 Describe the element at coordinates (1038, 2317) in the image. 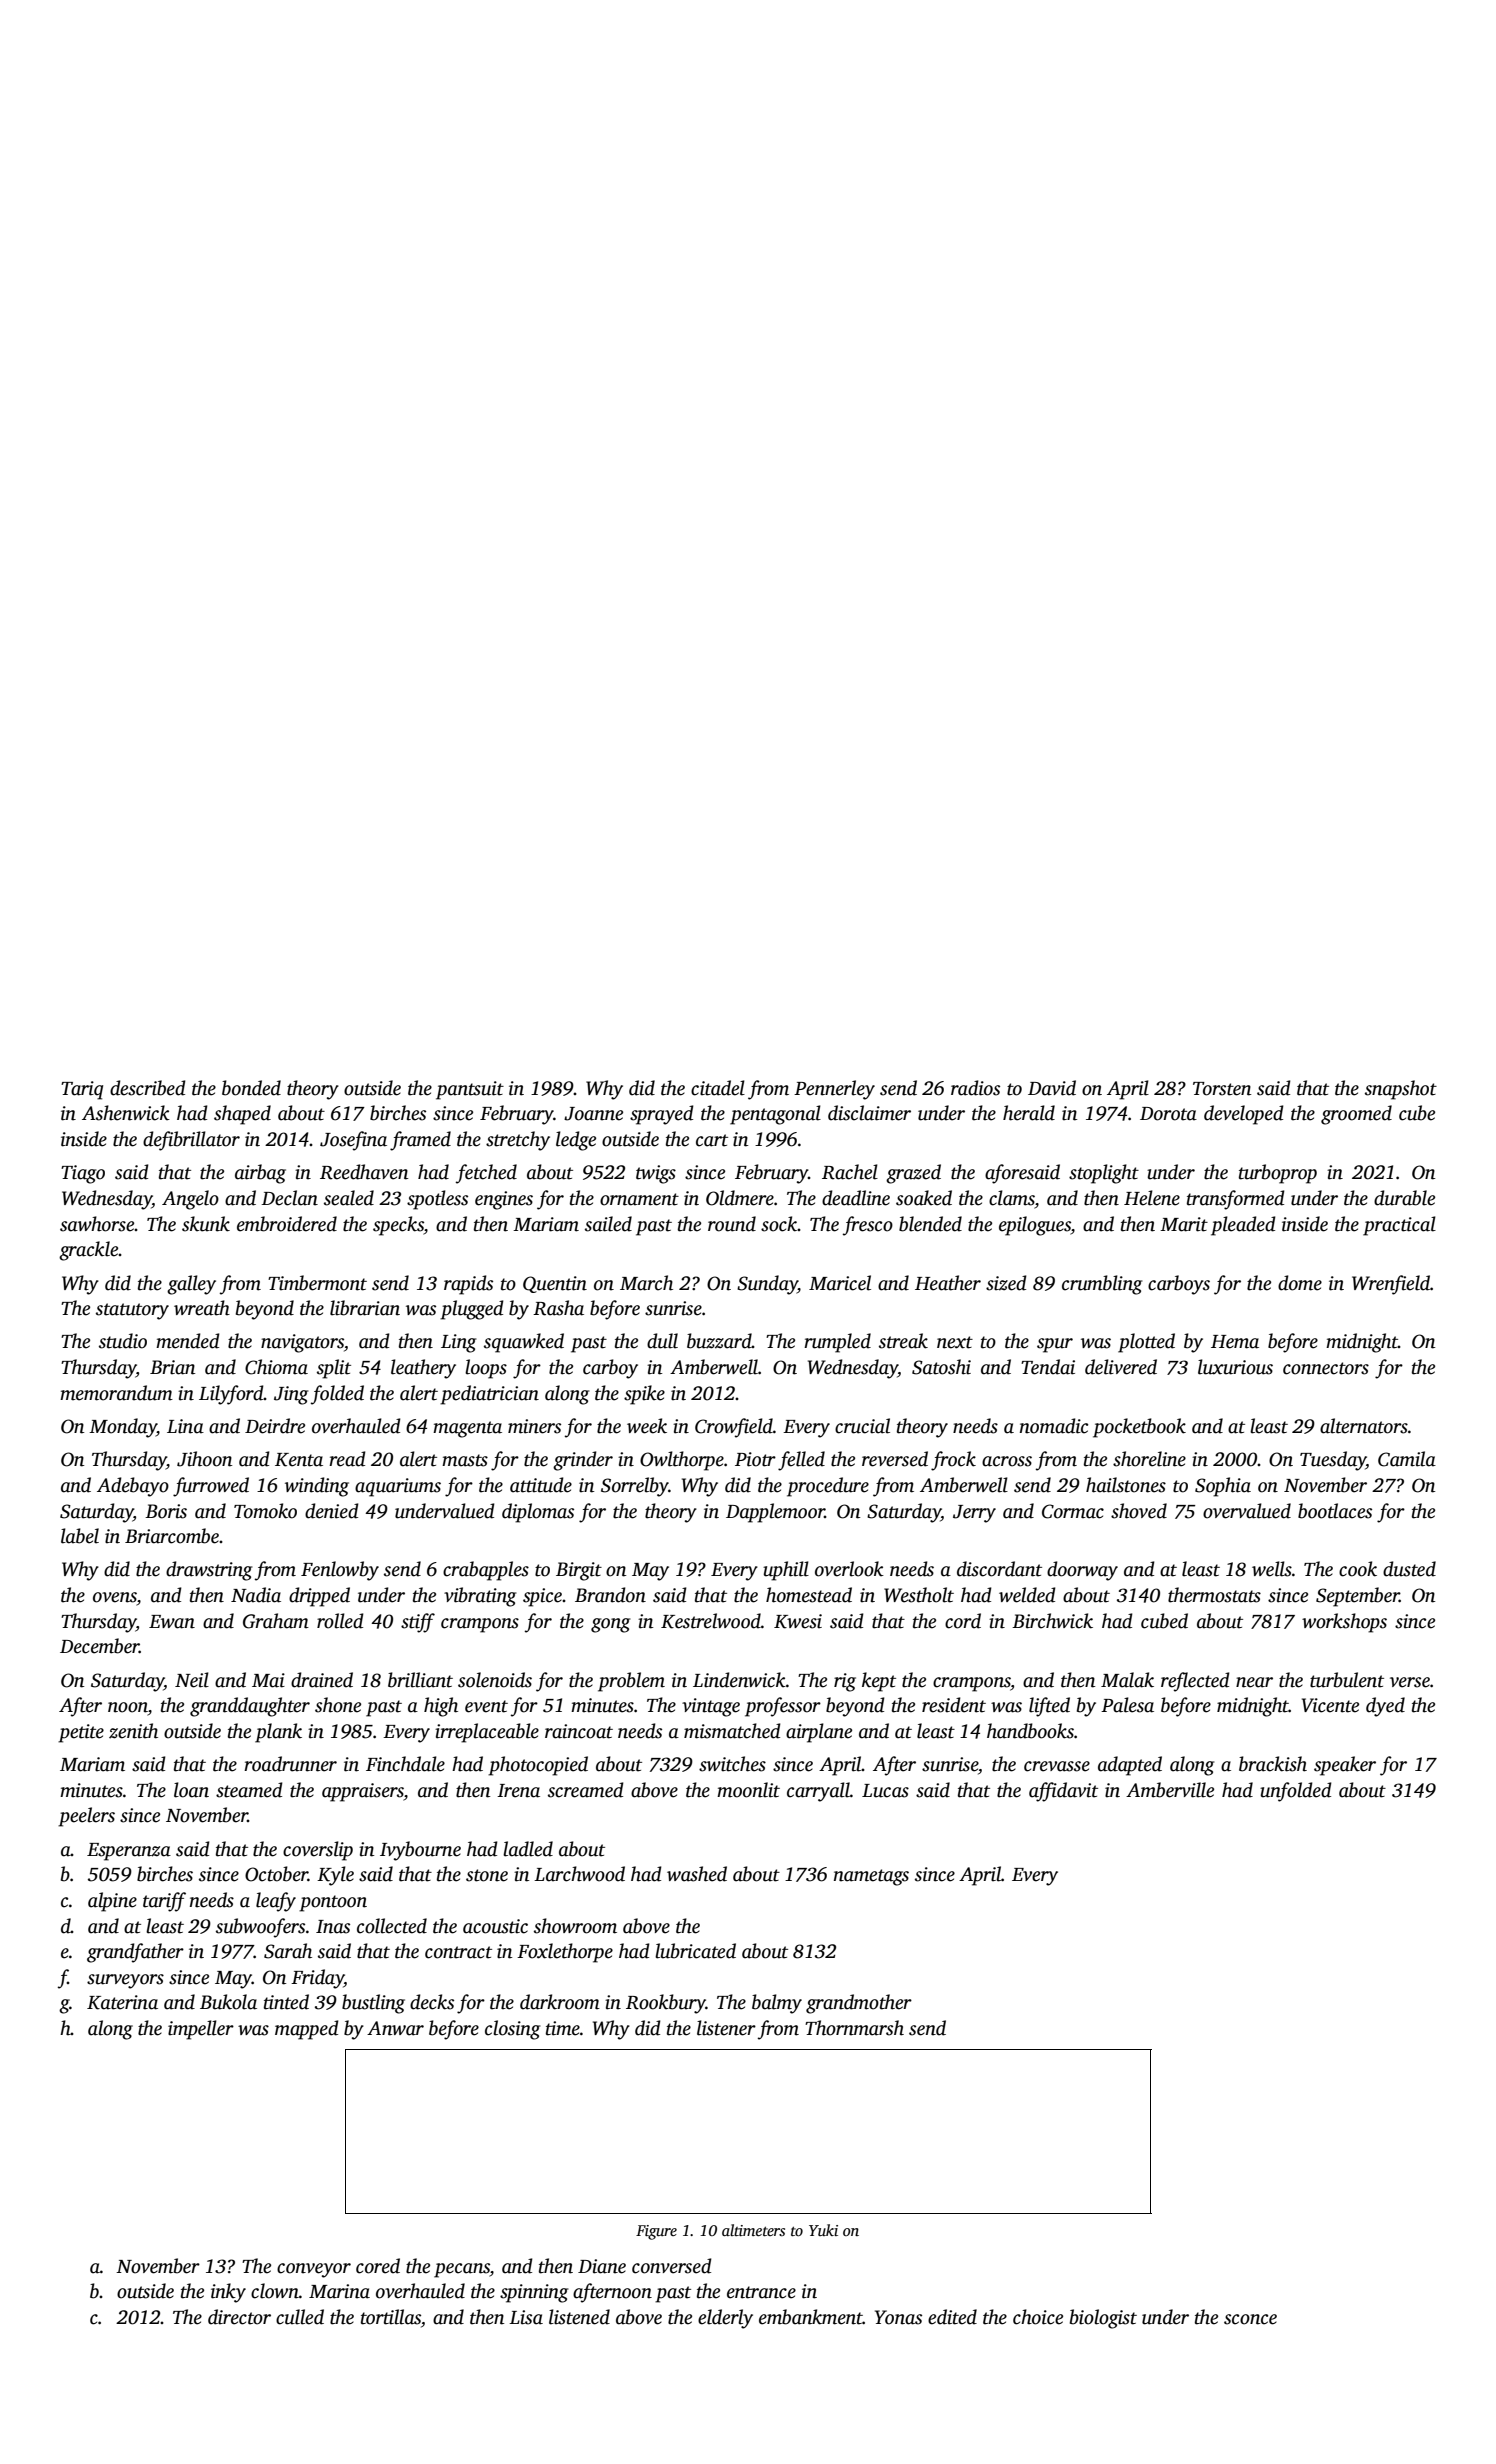

I see `choice` at that location.
